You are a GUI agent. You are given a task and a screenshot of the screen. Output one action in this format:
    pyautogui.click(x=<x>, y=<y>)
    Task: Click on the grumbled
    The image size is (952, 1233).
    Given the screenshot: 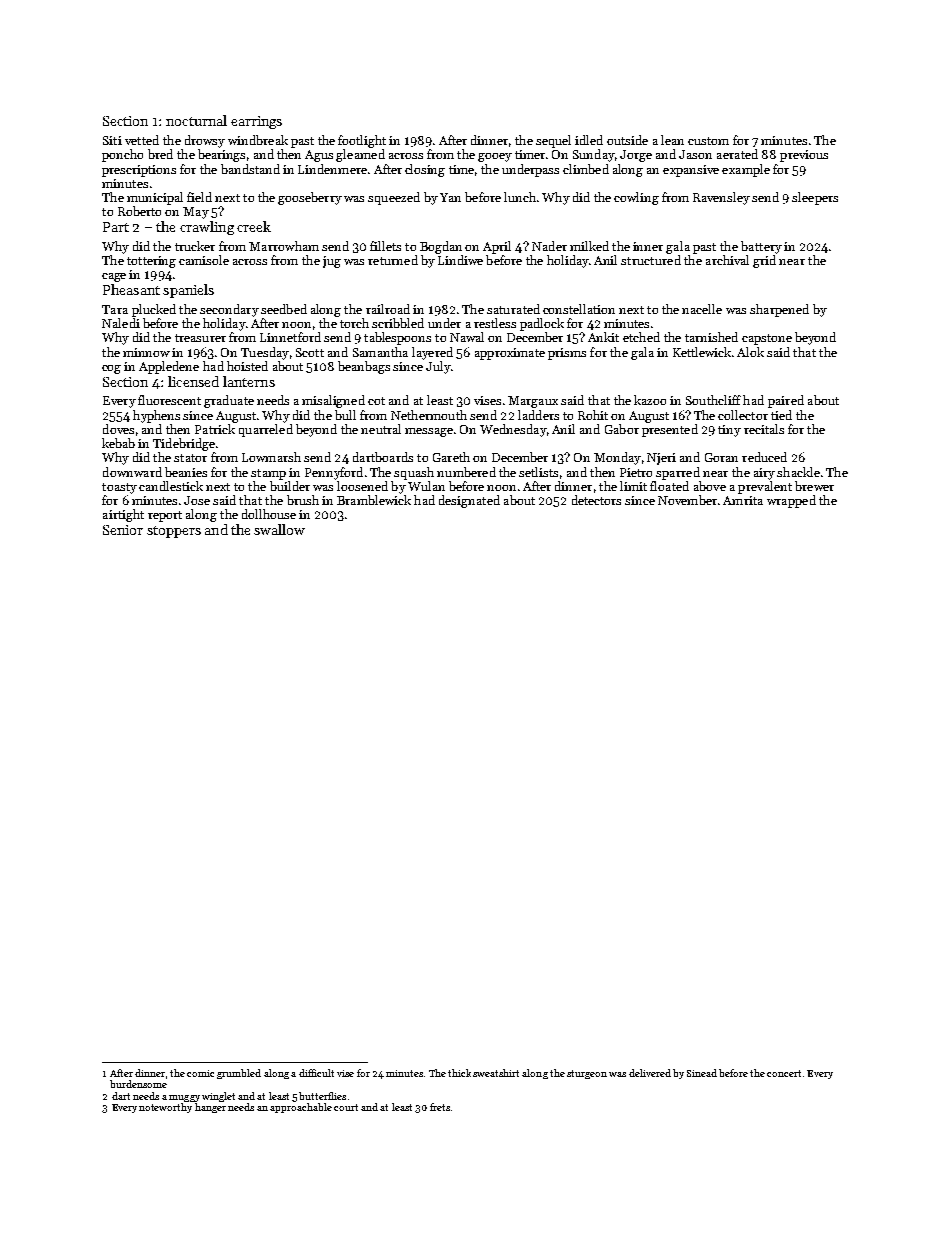 What is the action you would take?
    pyautogui.click(x=239, y=1074)
